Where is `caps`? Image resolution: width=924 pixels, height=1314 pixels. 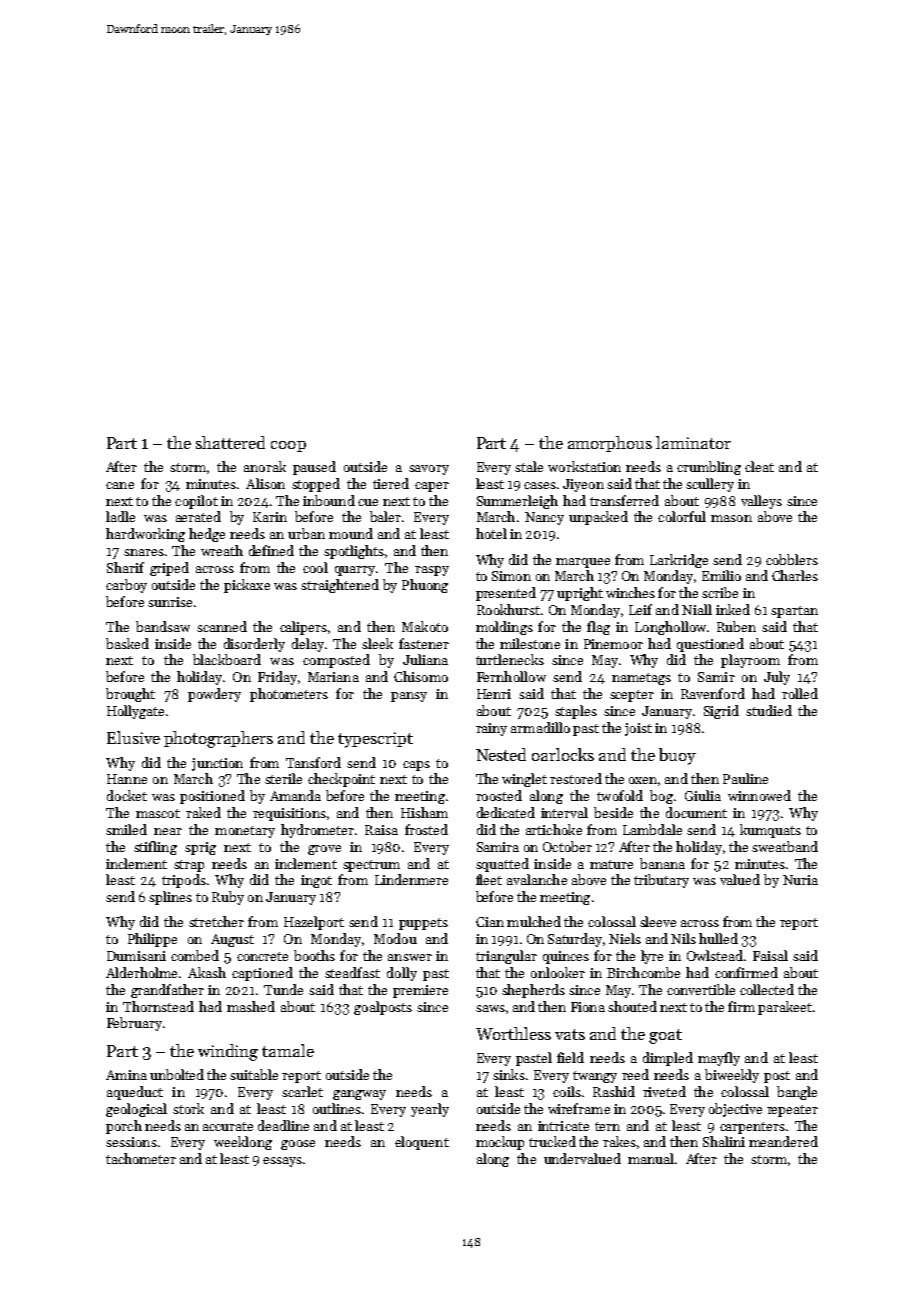
caps is located at coordinates (416, 766).
